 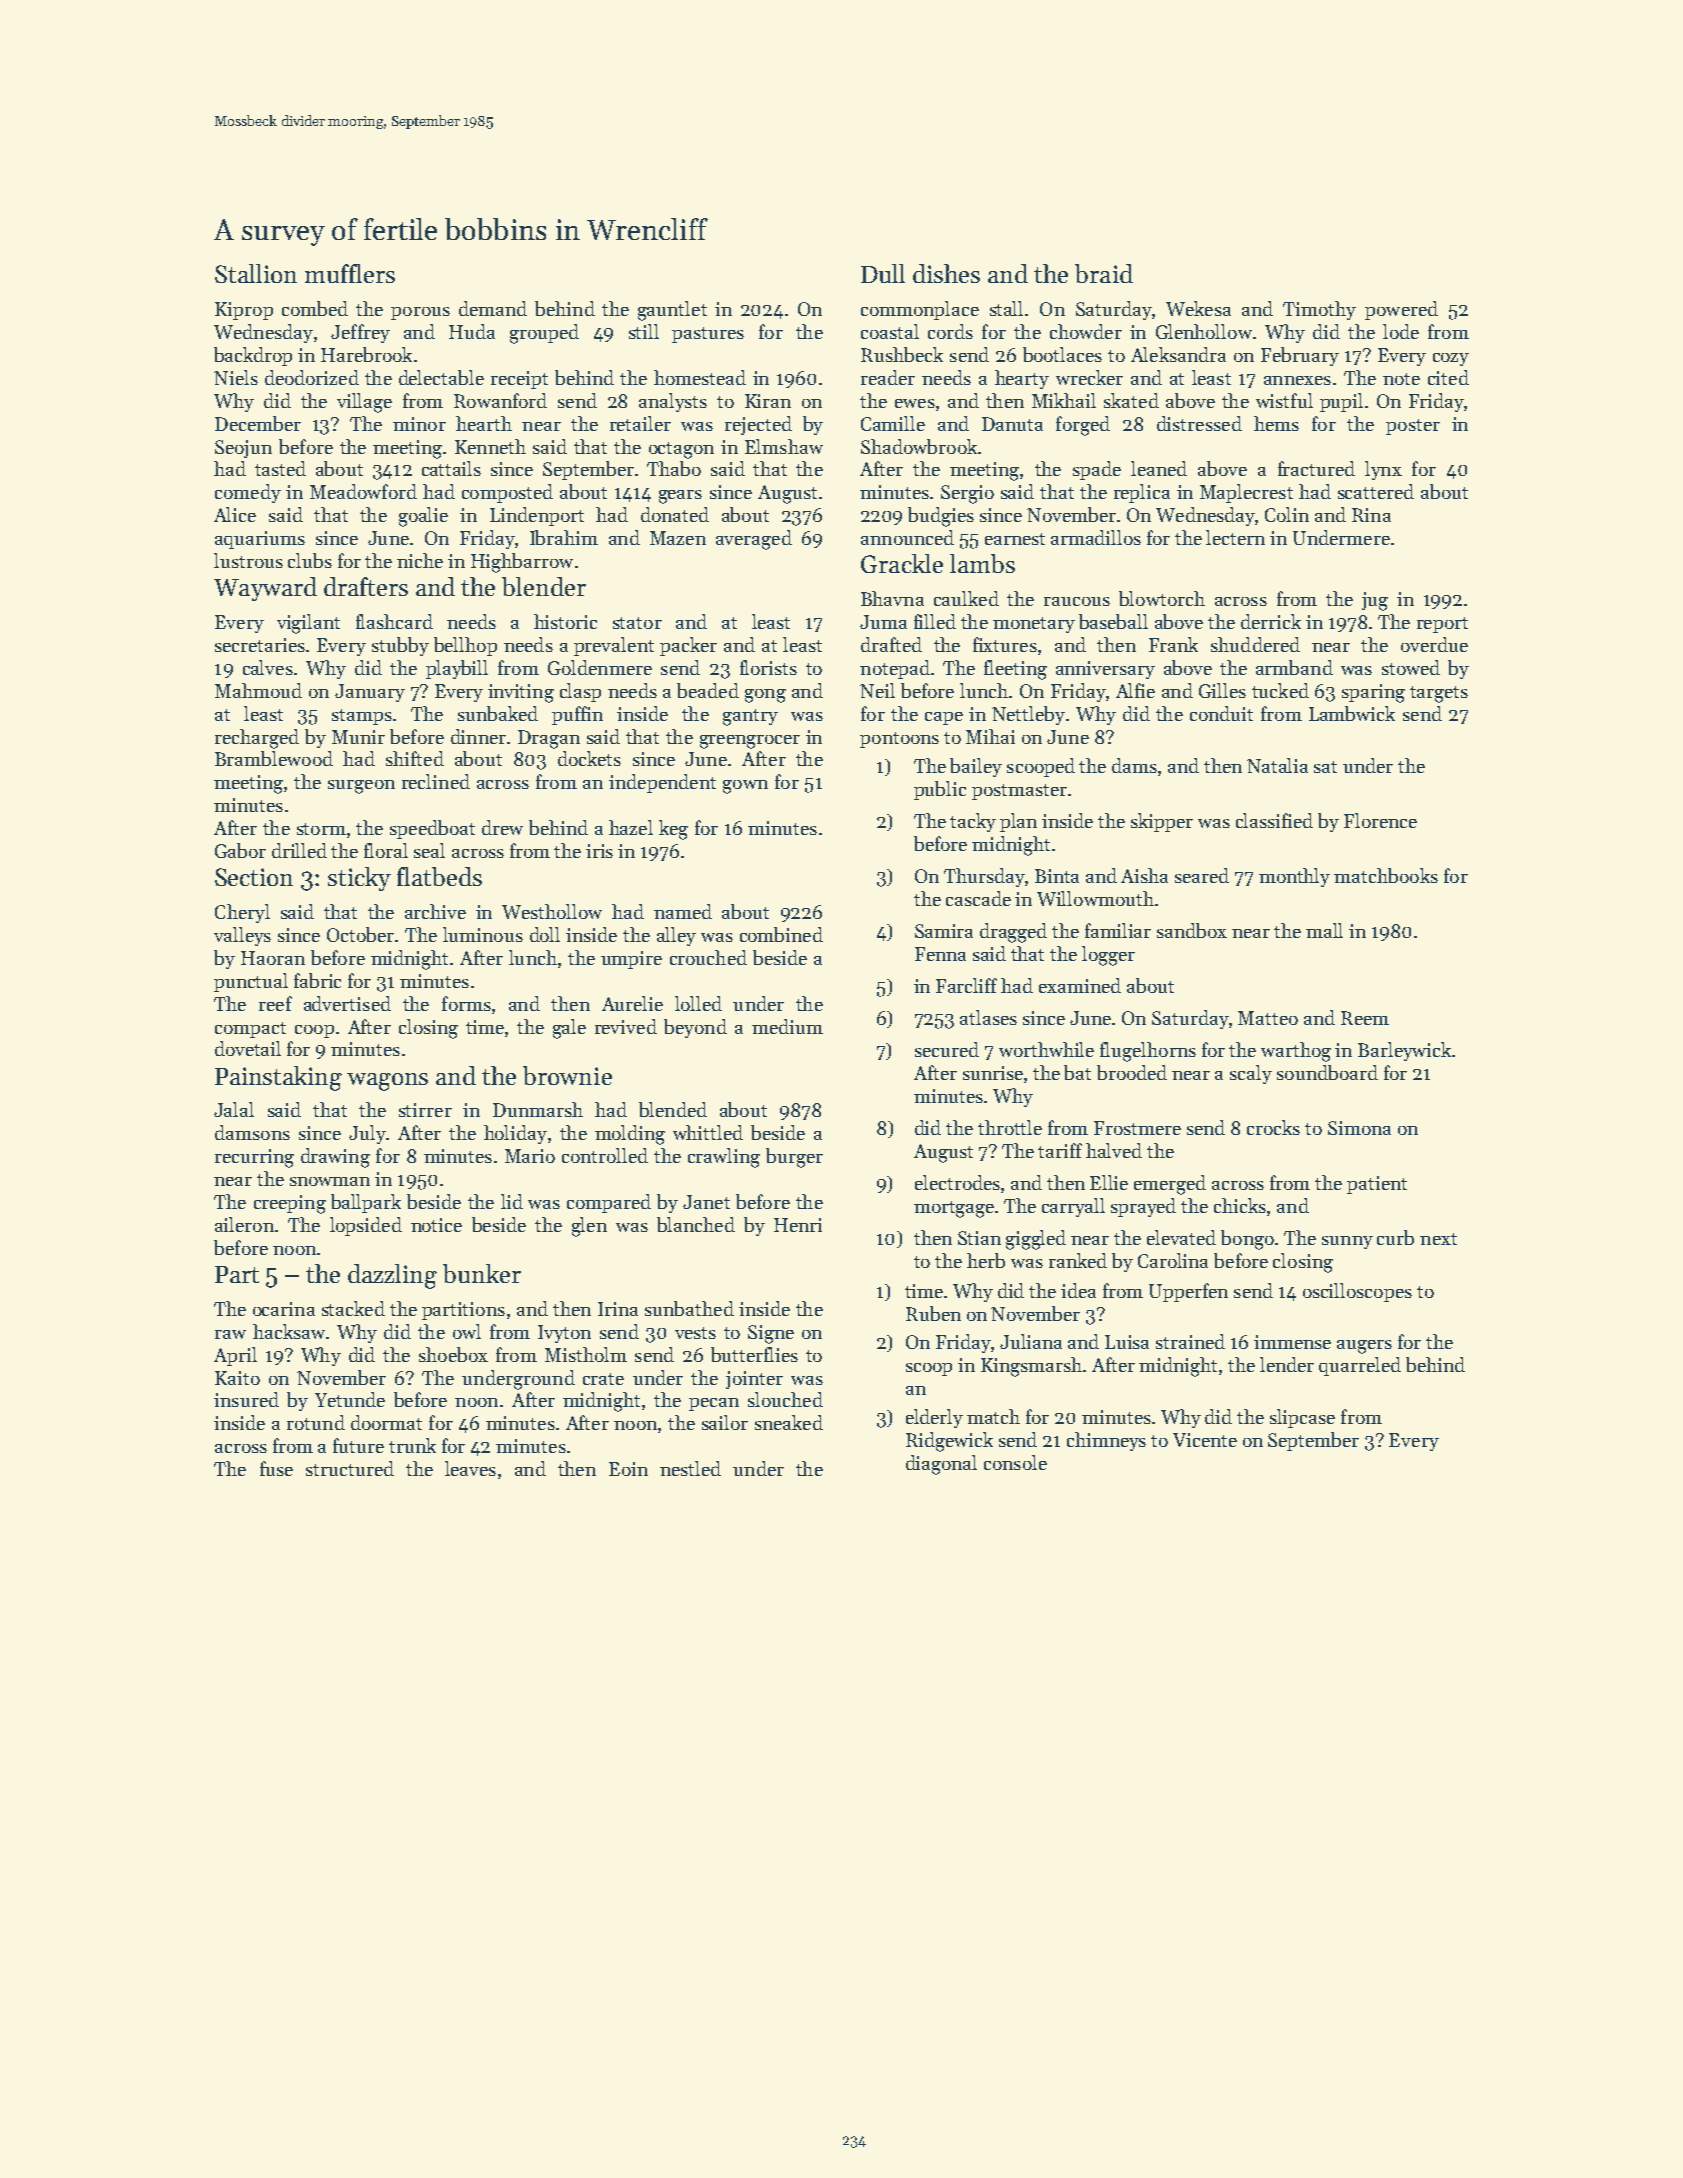 I want to click on compared, so click(x=609, y=1203).
